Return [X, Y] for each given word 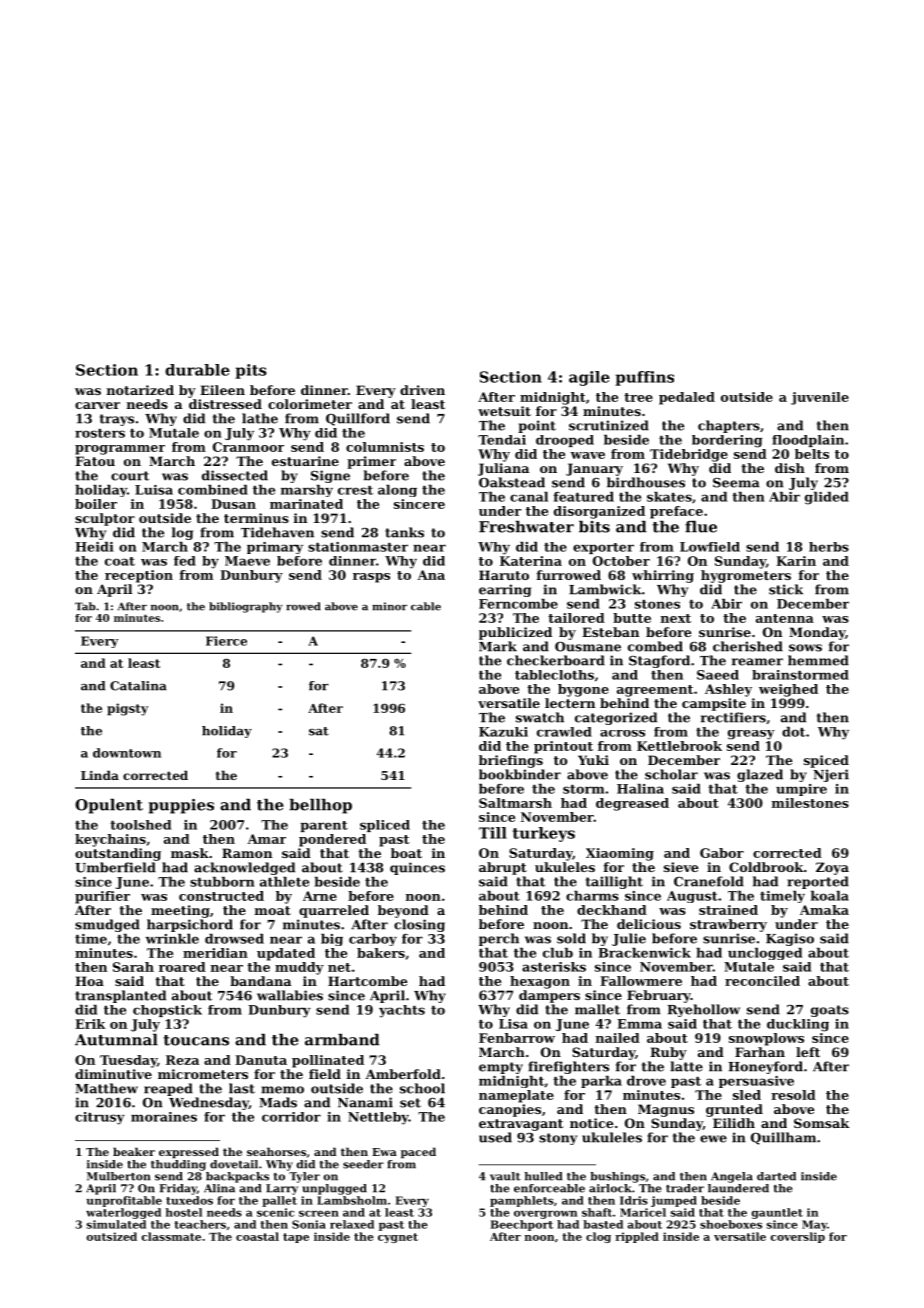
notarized [140, 390]
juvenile [820, 398]
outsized [112, 1236]
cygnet [398, 1238]
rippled [637, 1237]
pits [251, 371]
